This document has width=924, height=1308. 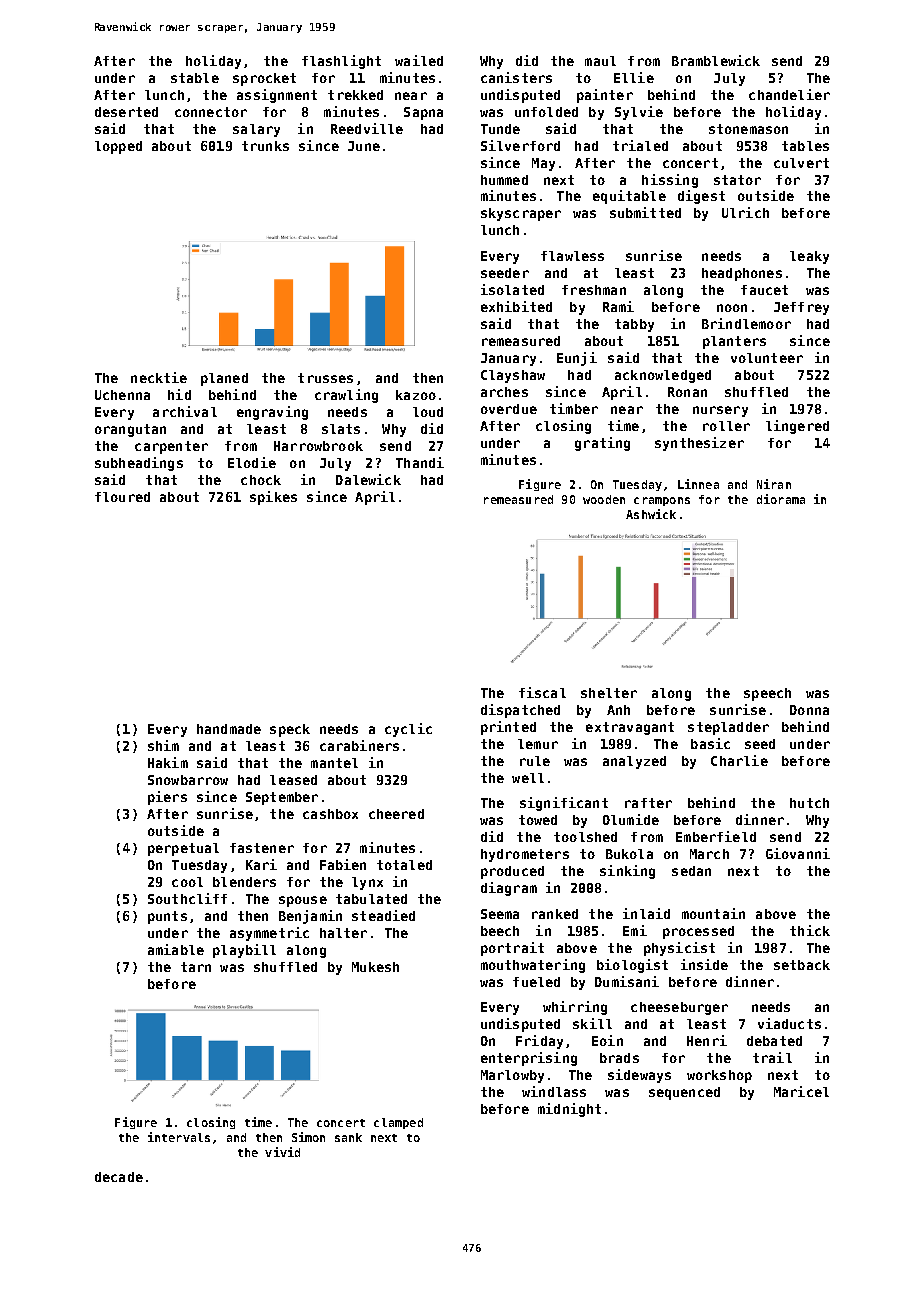 I want to click on vivid, so click(x=282, y=1152).
